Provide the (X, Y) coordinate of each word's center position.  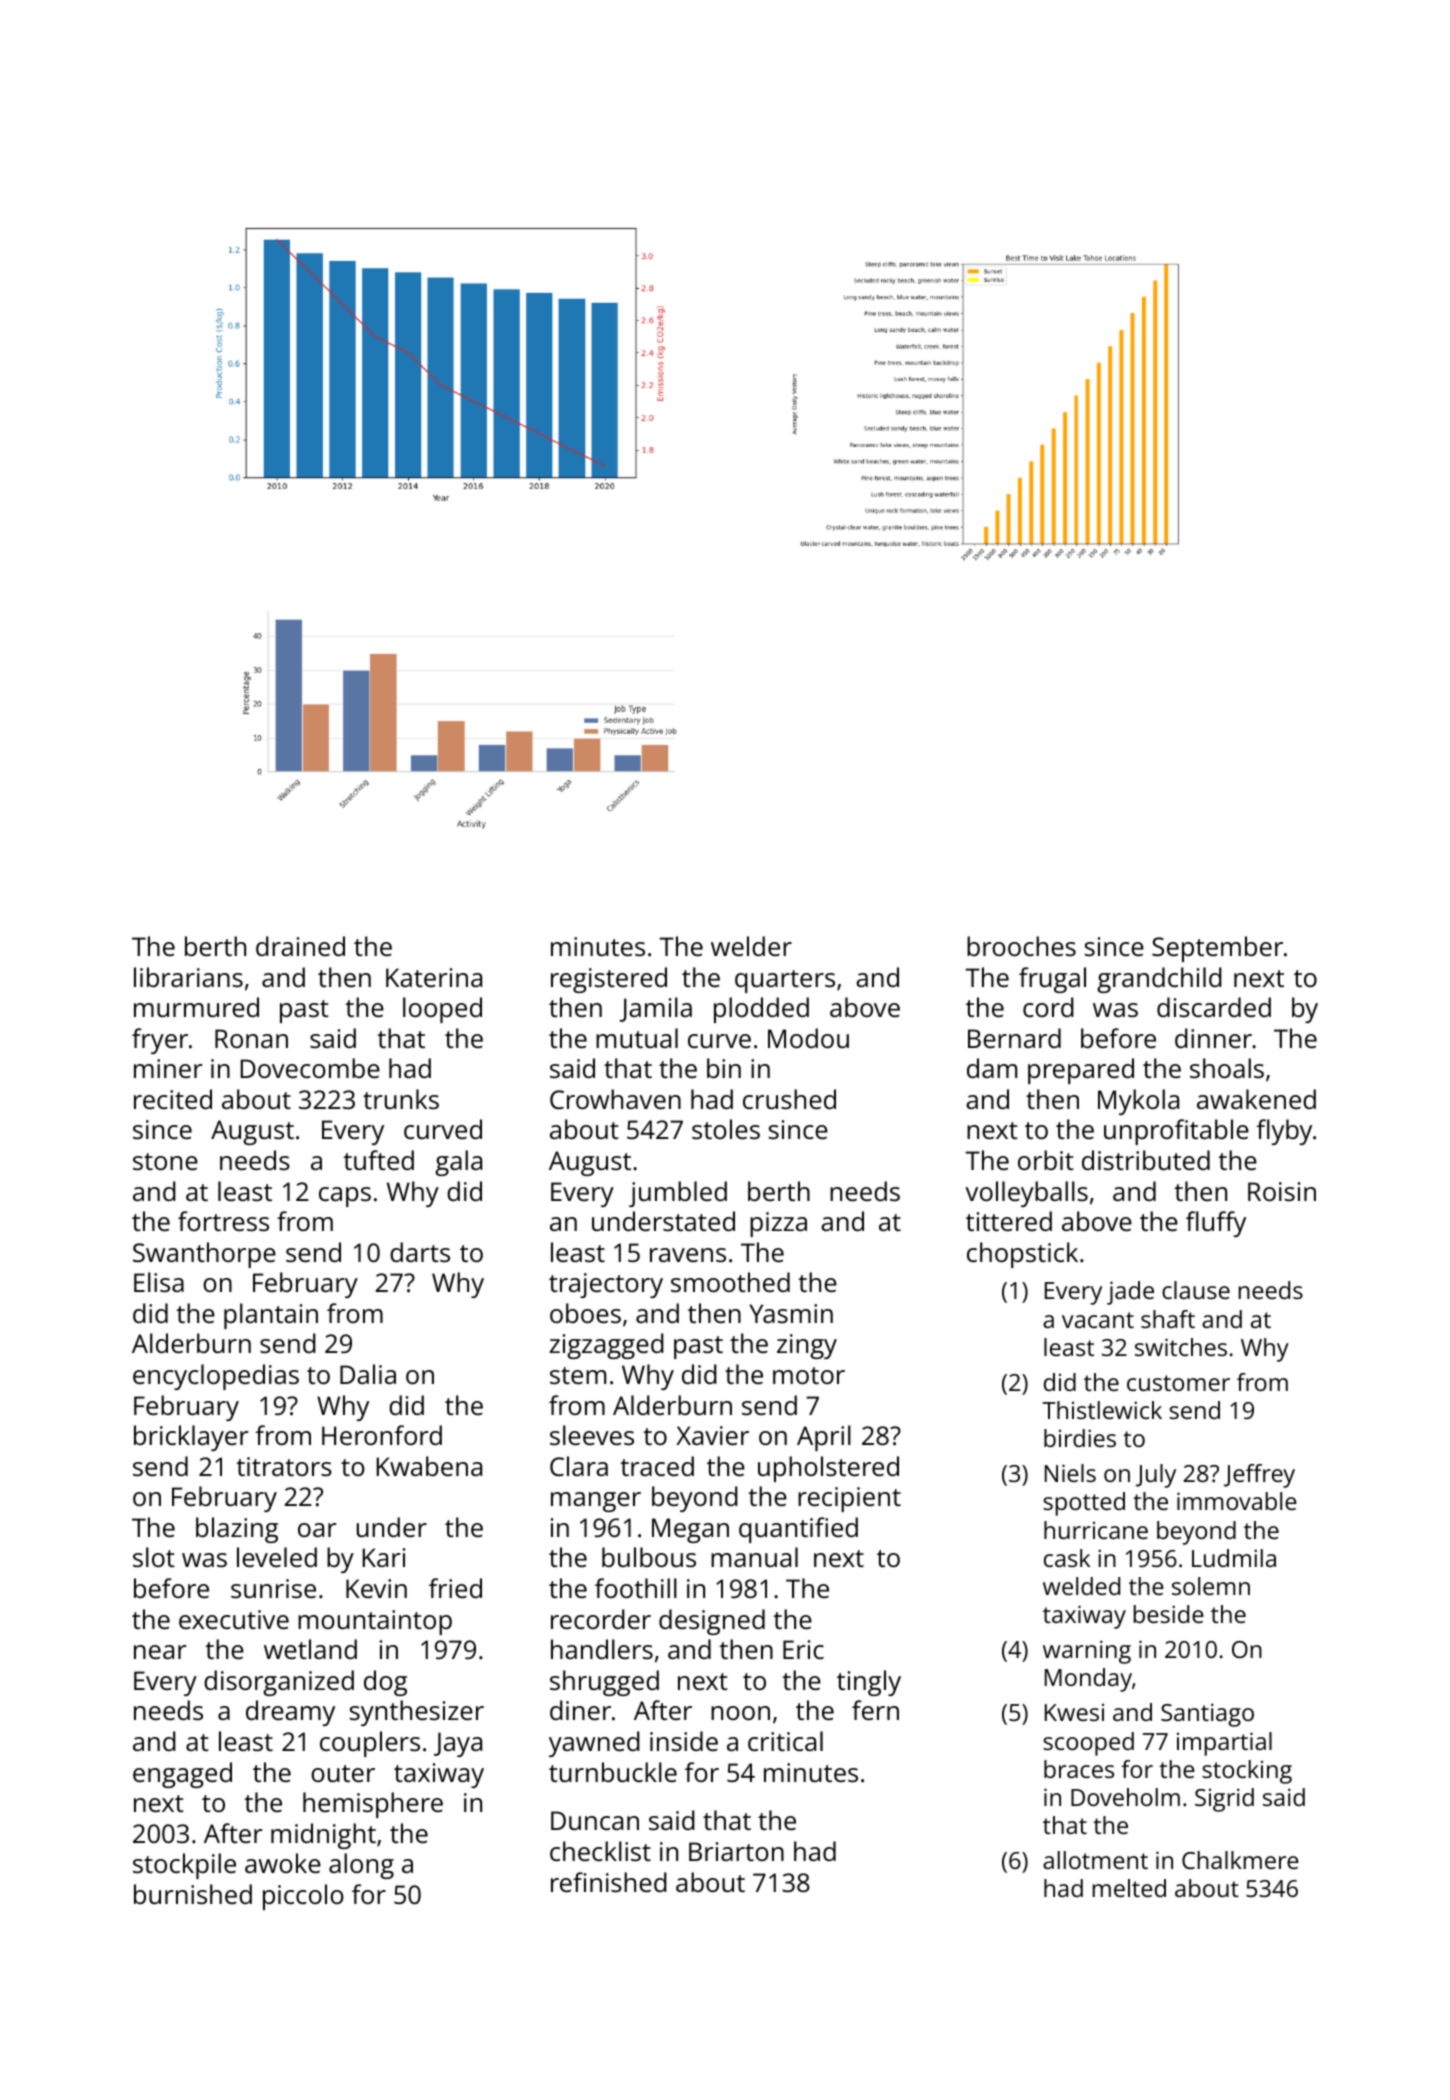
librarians (188, 977)
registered (609, 980)
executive (234, 1619)
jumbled (678, 1194)
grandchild (1159, 980)
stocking (1247, 1772)
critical (785, 1741)
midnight (323, 1836)
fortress (223, 1221)
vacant (1098, 1320)
